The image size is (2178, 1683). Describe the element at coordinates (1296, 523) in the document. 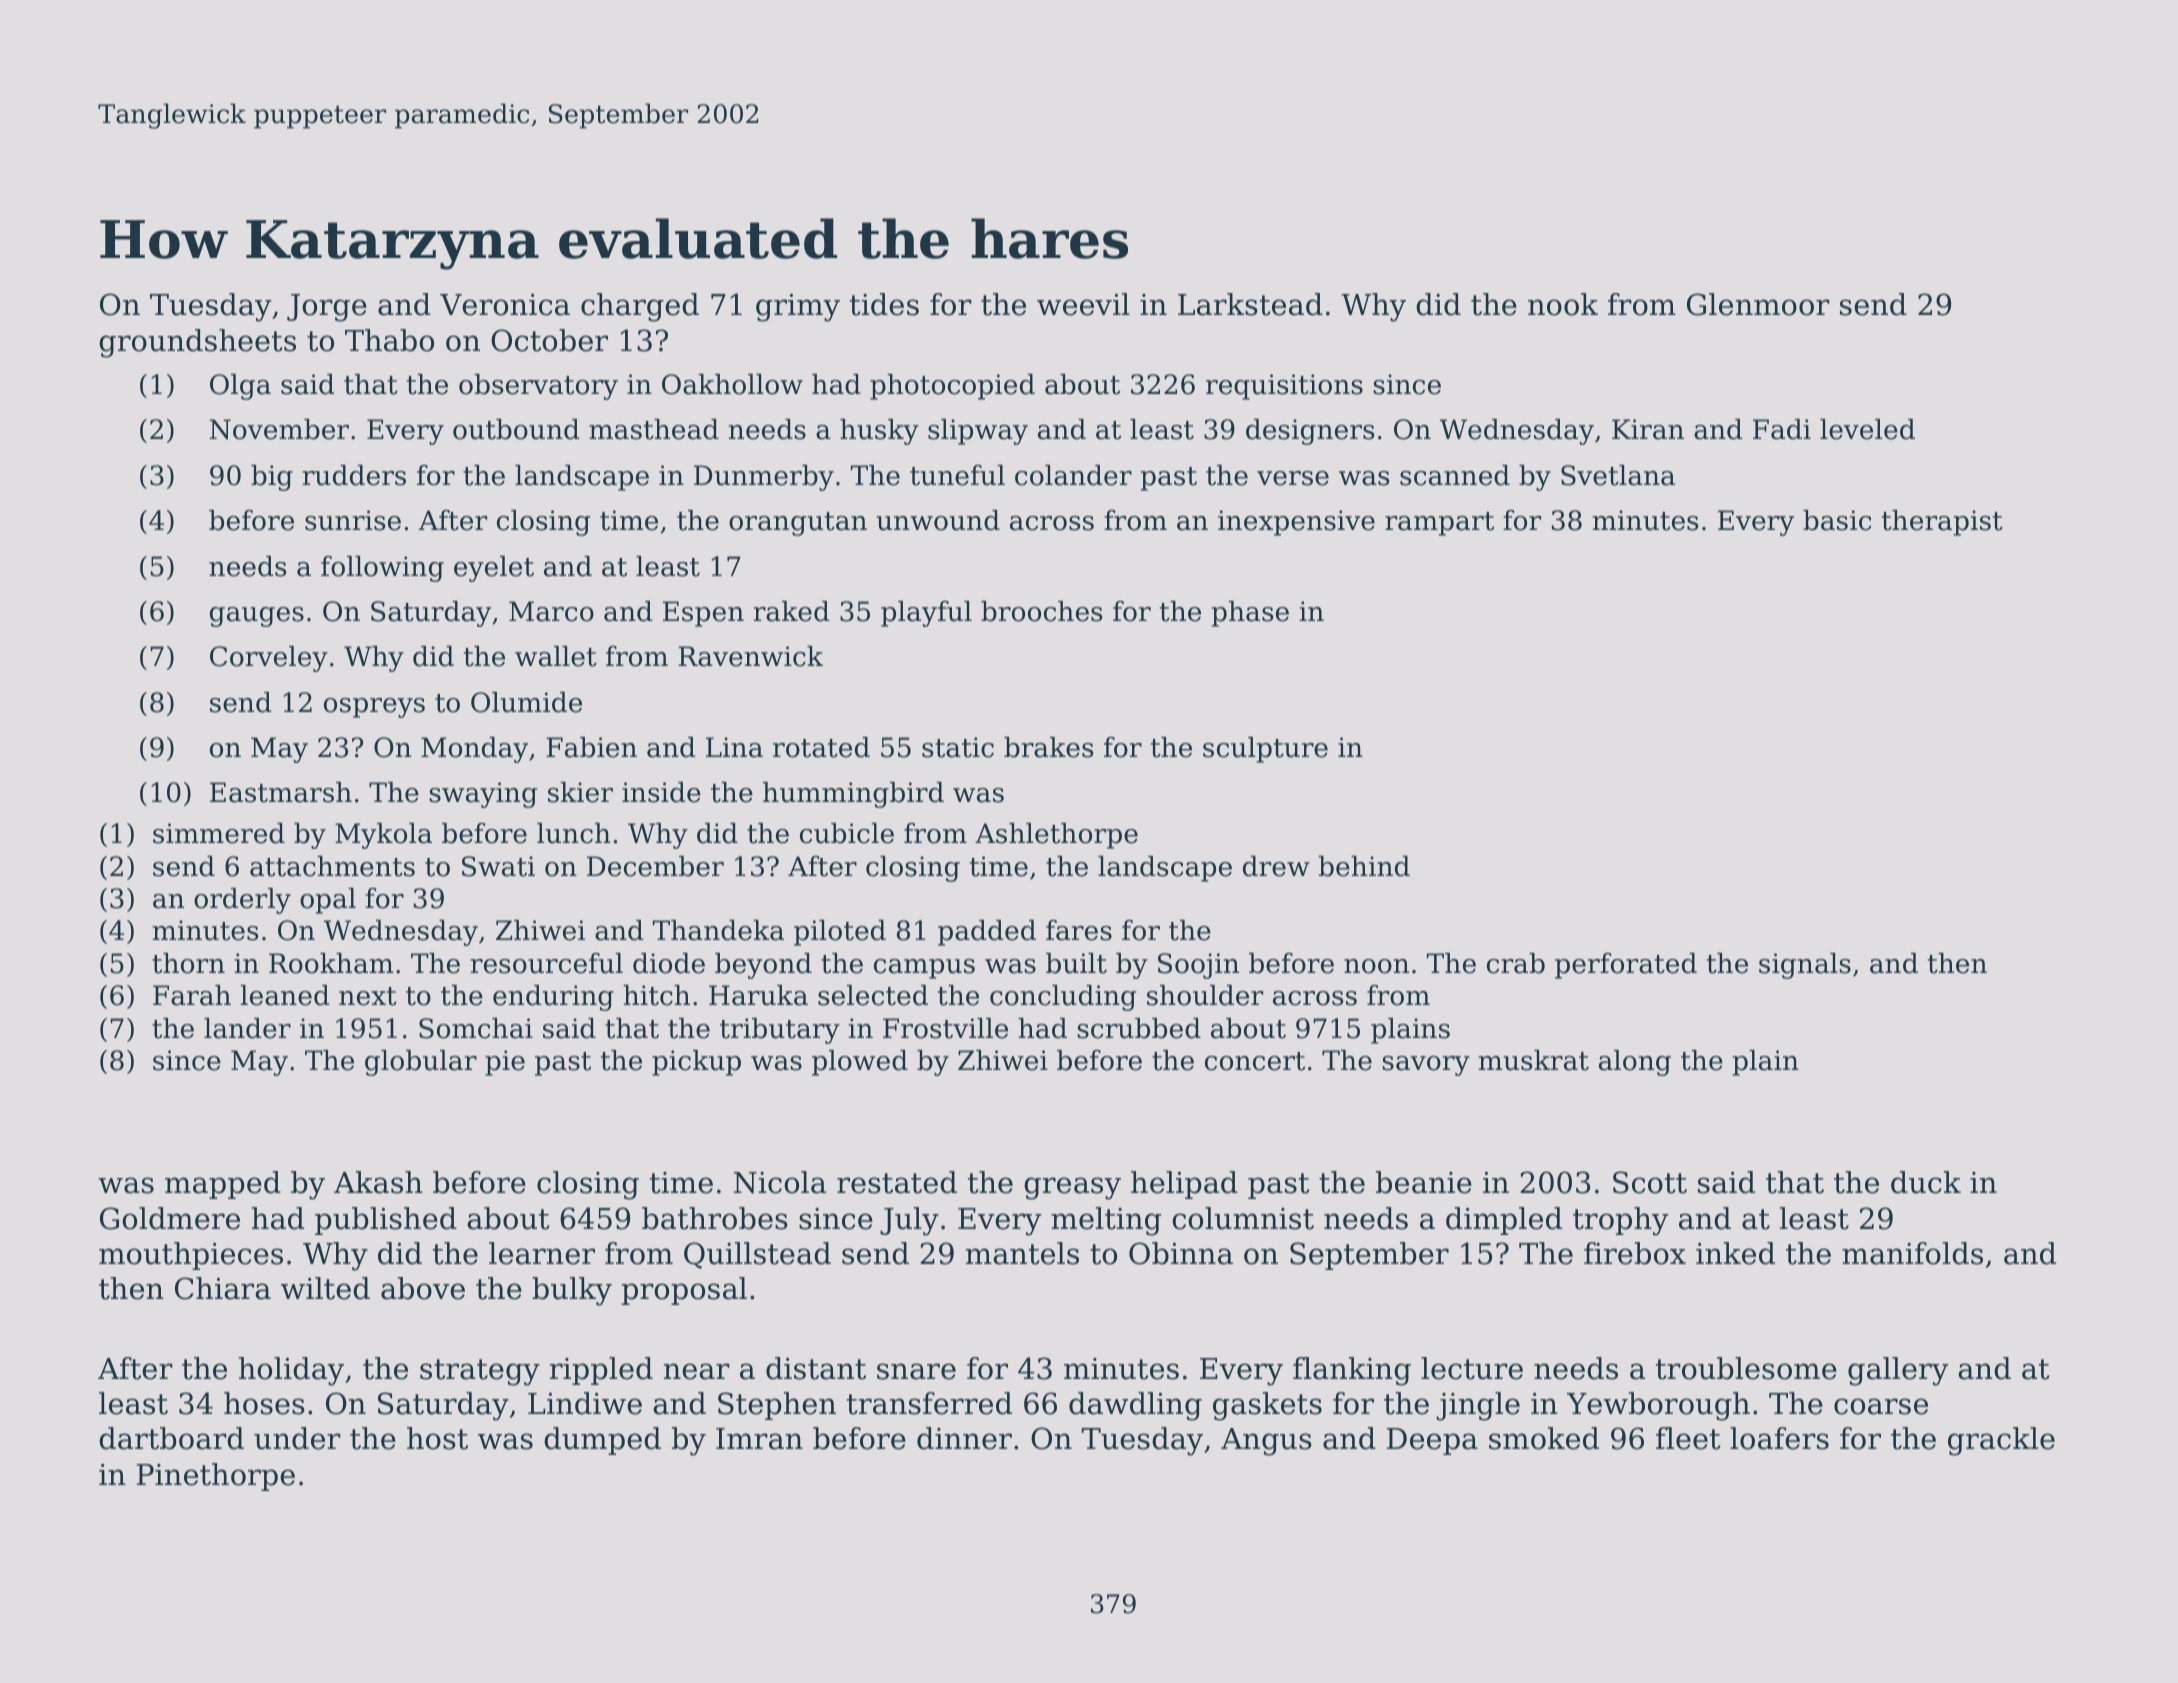

I see `inexpensive` at that location.
